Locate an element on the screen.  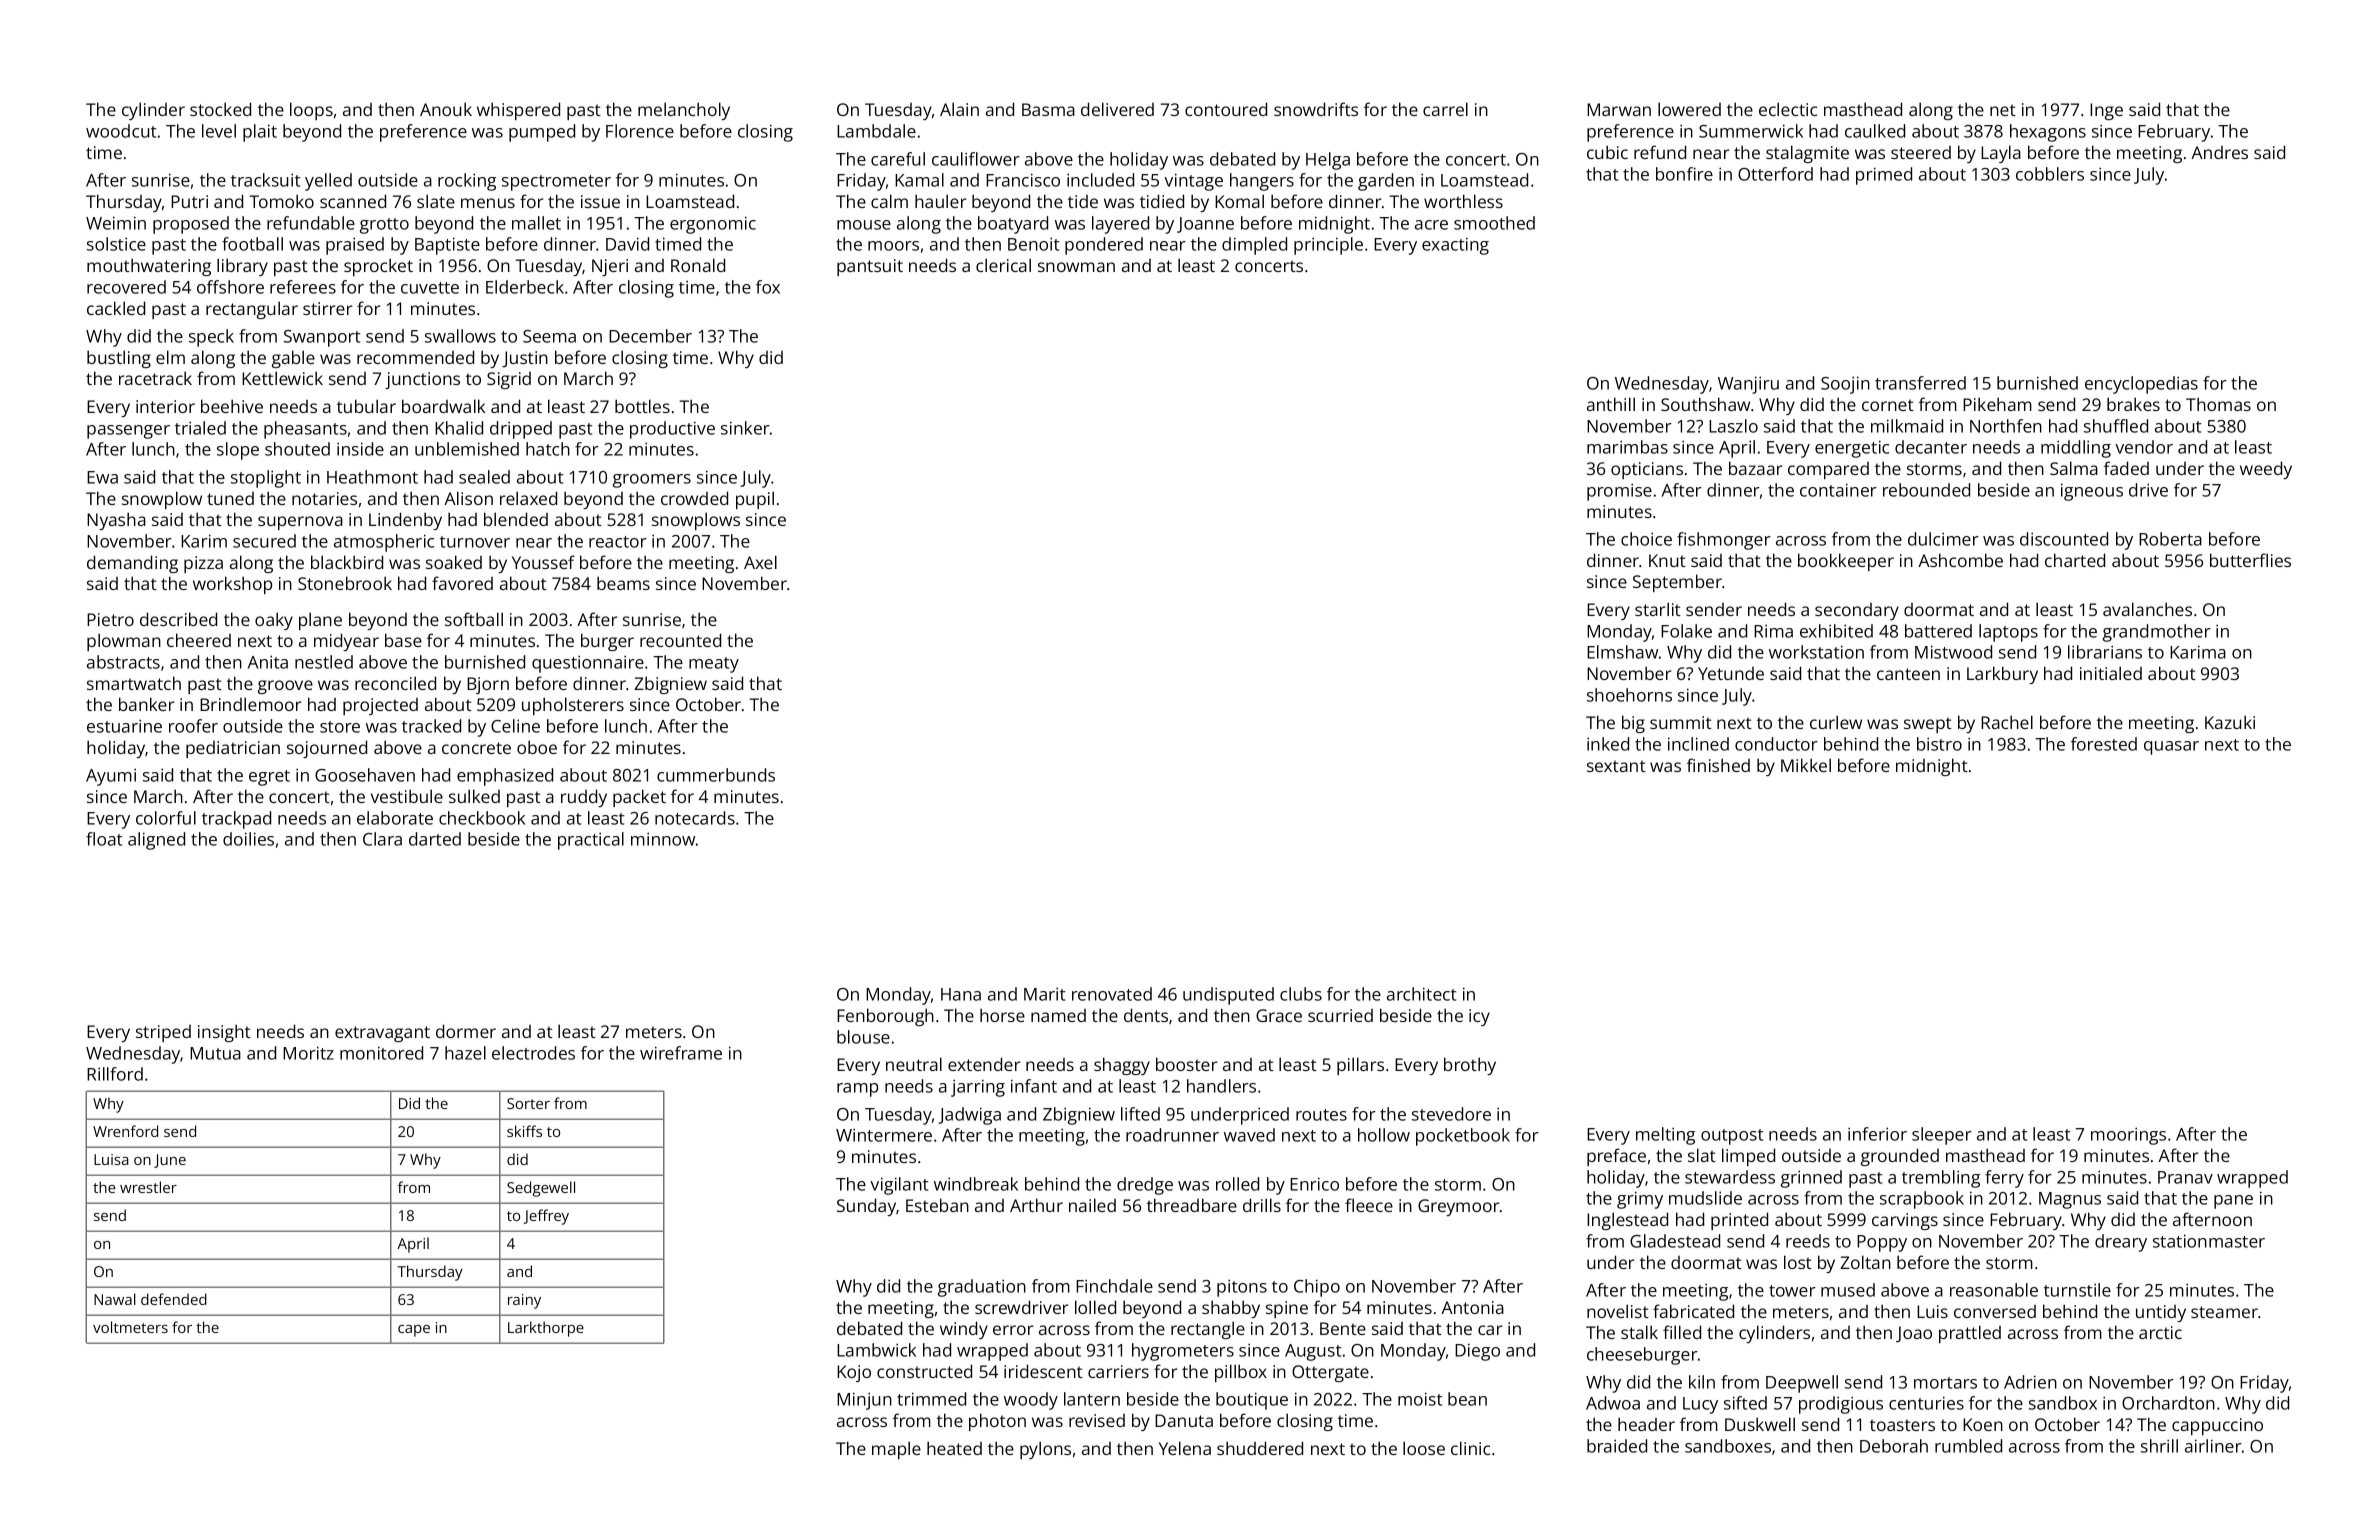
carrel is located at coordinates (1445, 109).
